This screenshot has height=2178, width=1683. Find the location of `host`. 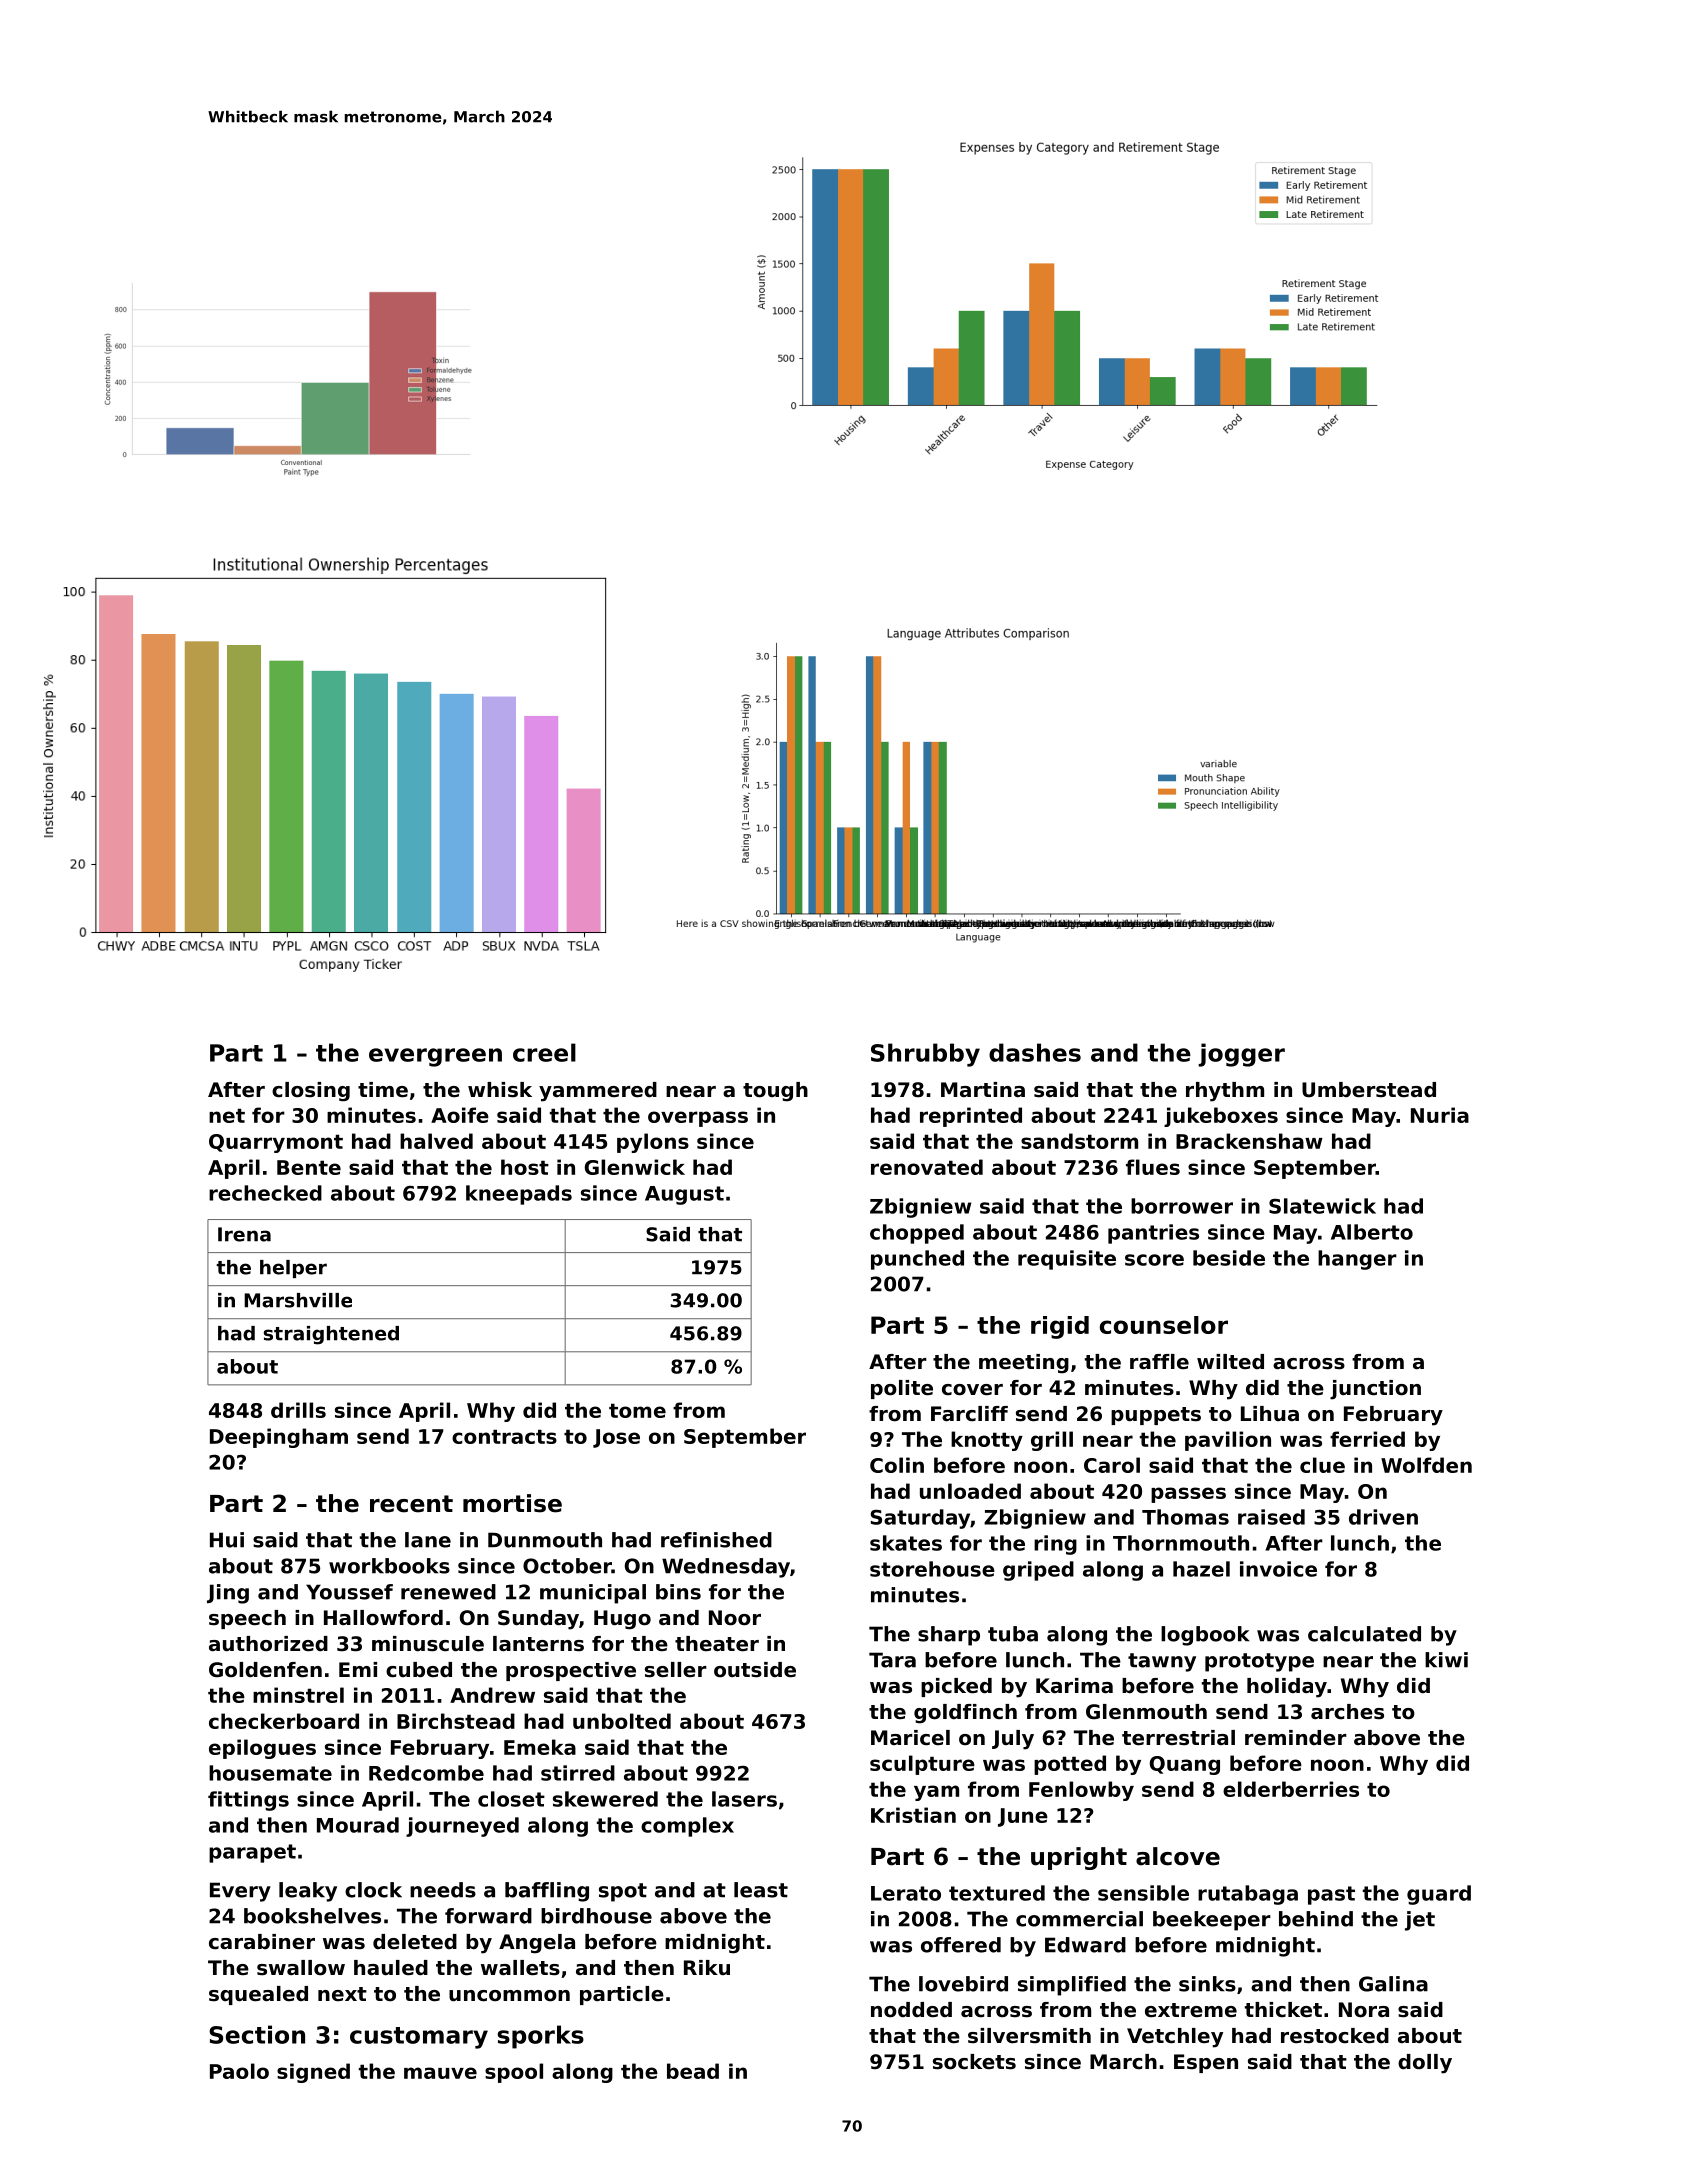

host is located at coordinates (525, 1167).
